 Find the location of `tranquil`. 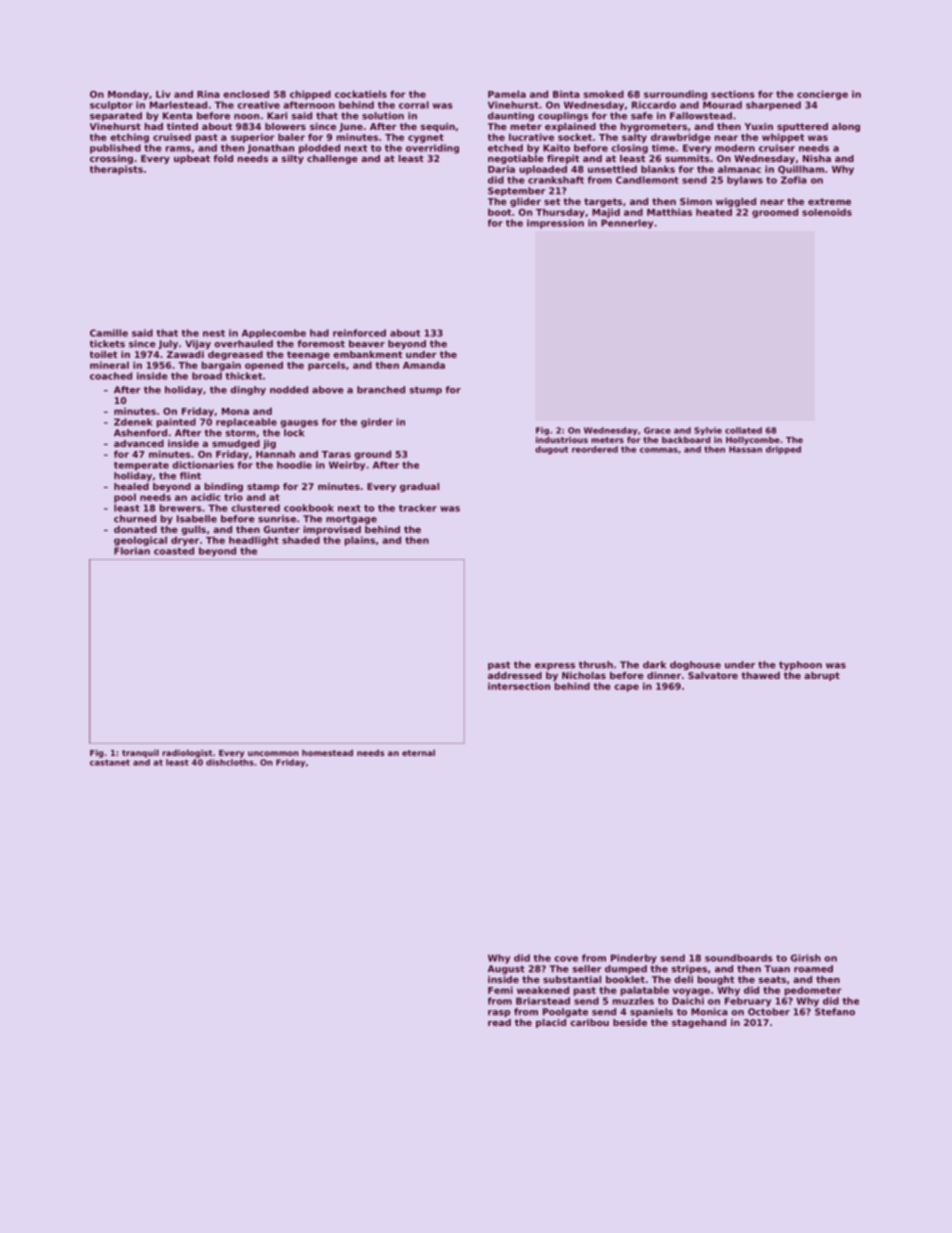

tranquil is located at coordinates (140, 753).
